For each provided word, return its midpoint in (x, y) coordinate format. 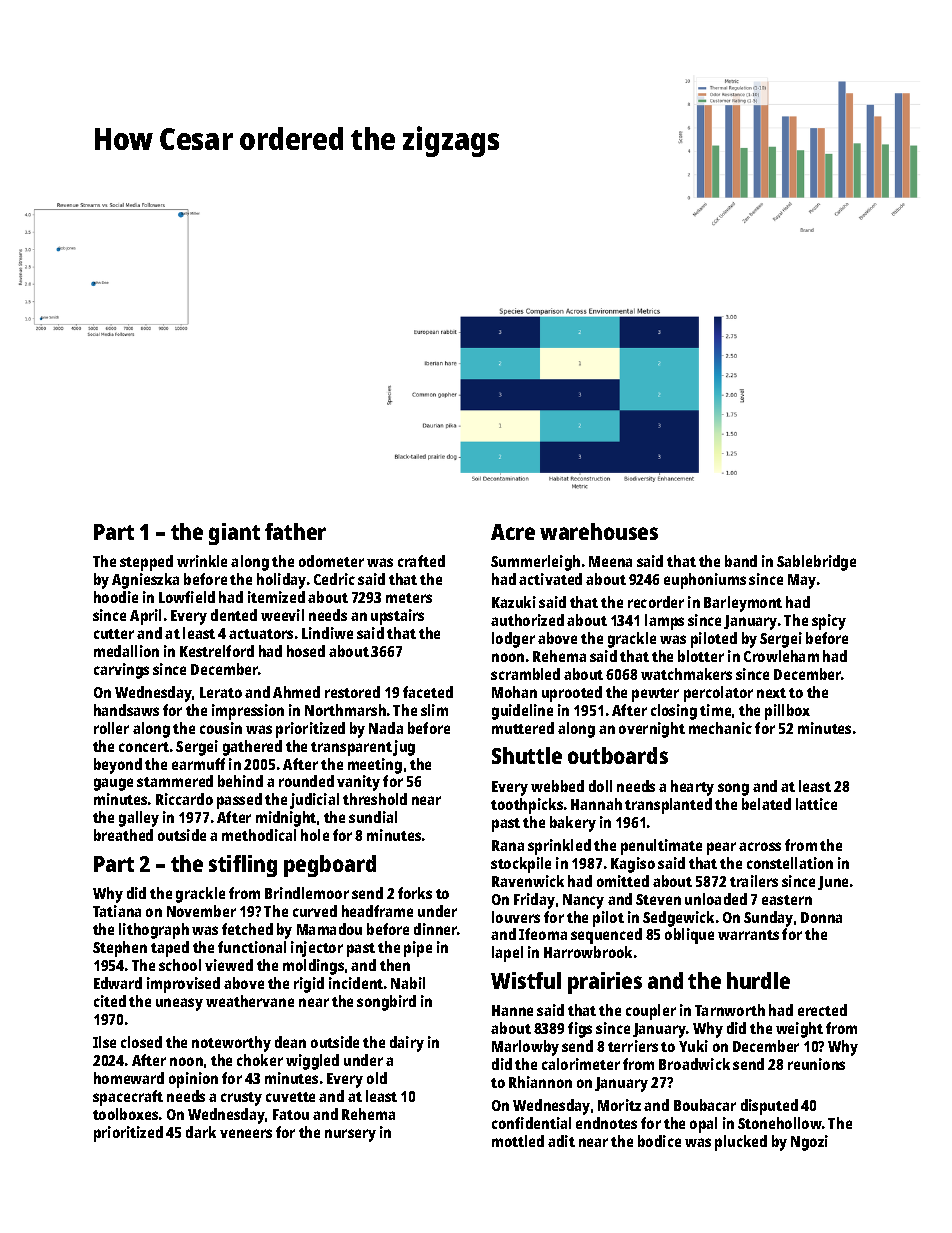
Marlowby (525, 1048)
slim (434, 710)
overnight (652, 730)
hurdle (758, 980)
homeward (129, 1078)
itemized (276, 597)
